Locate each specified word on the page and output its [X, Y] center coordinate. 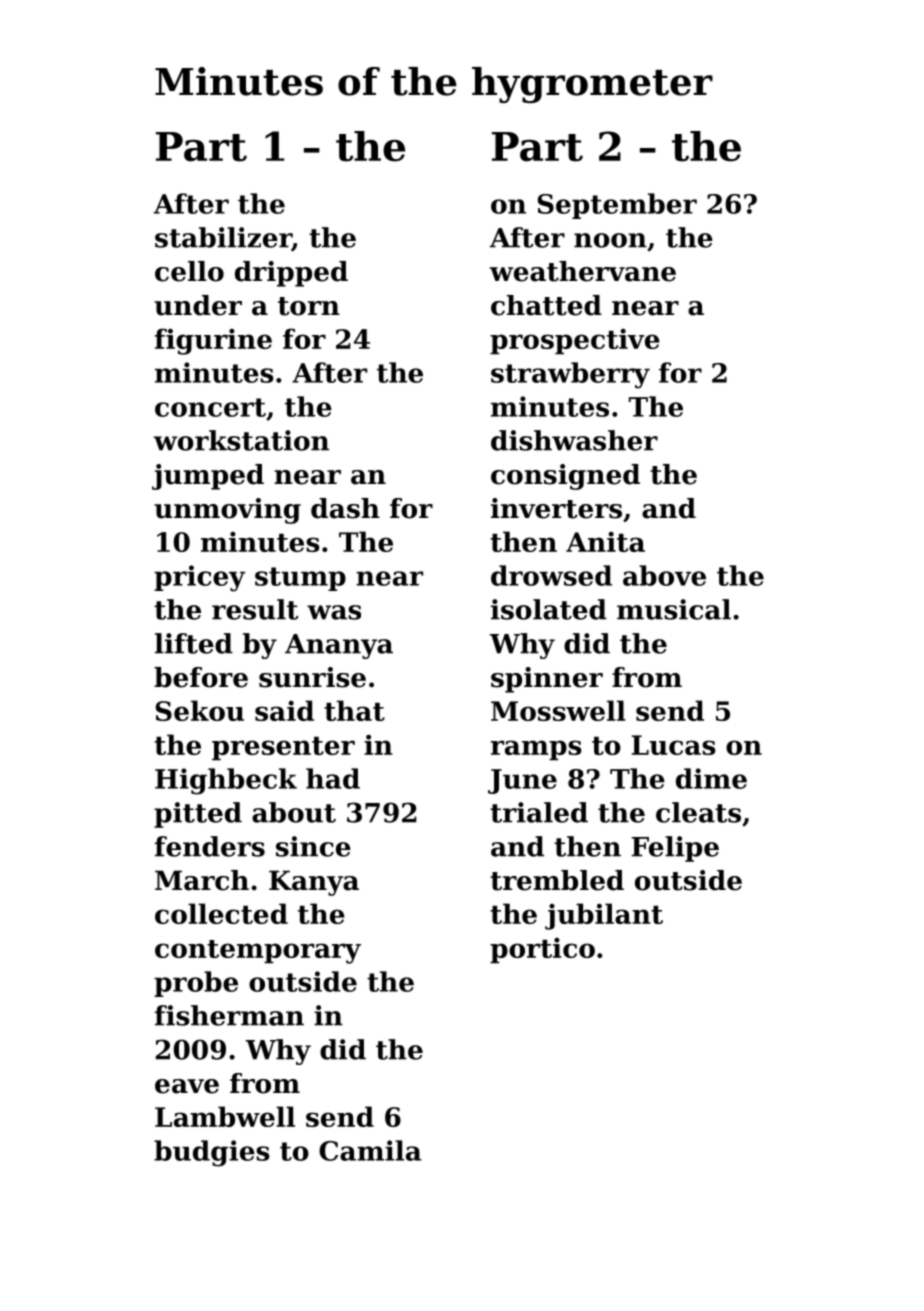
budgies [212, 1153]
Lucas [673, 745]
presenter [283, 749]
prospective [575, 341]
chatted [546, 305]
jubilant [604, 916]
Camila [370, 1150]
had [333, 778]
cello [189, 271]
